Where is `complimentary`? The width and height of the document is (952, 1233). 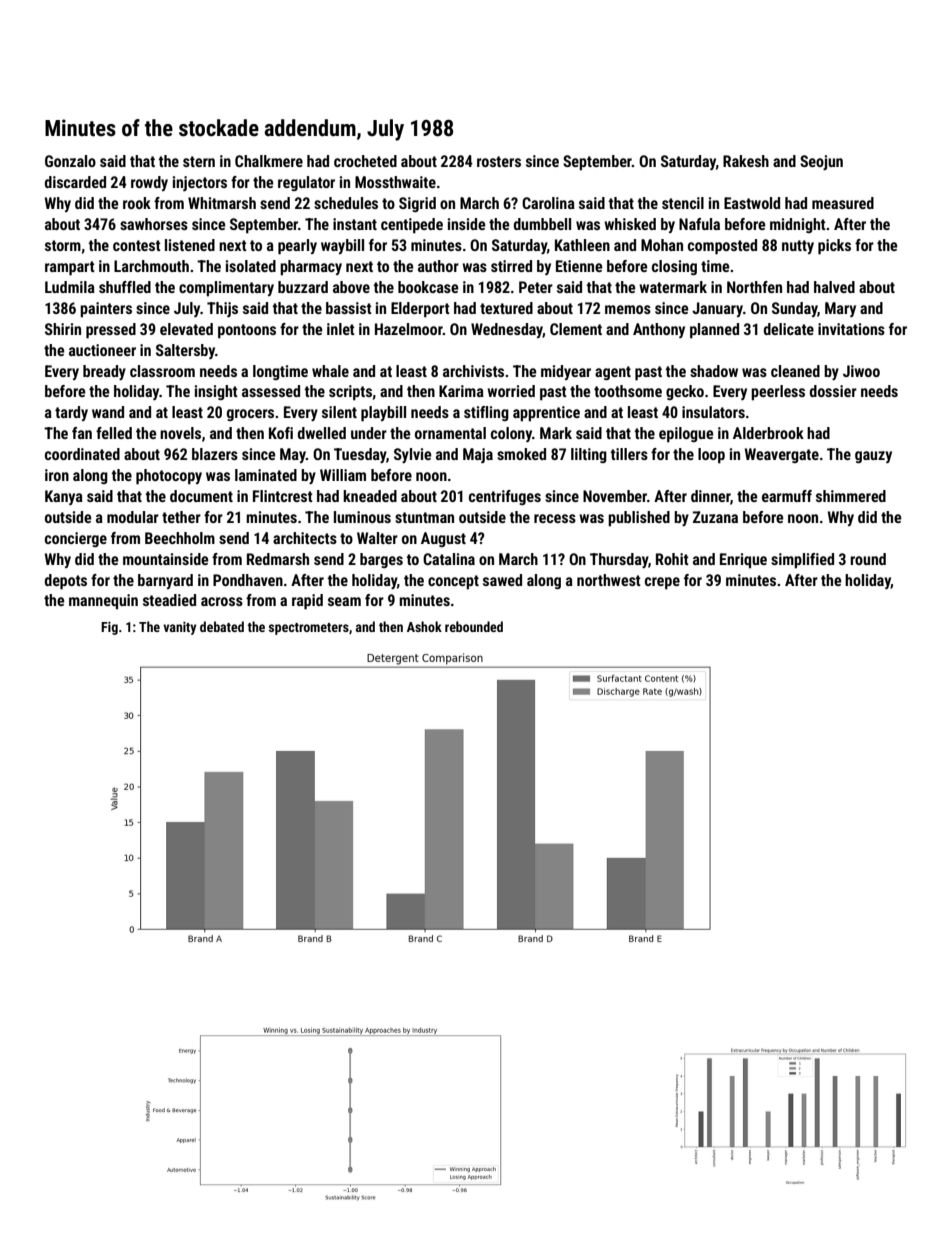 complimentary is located at coordinates (226, 289).
